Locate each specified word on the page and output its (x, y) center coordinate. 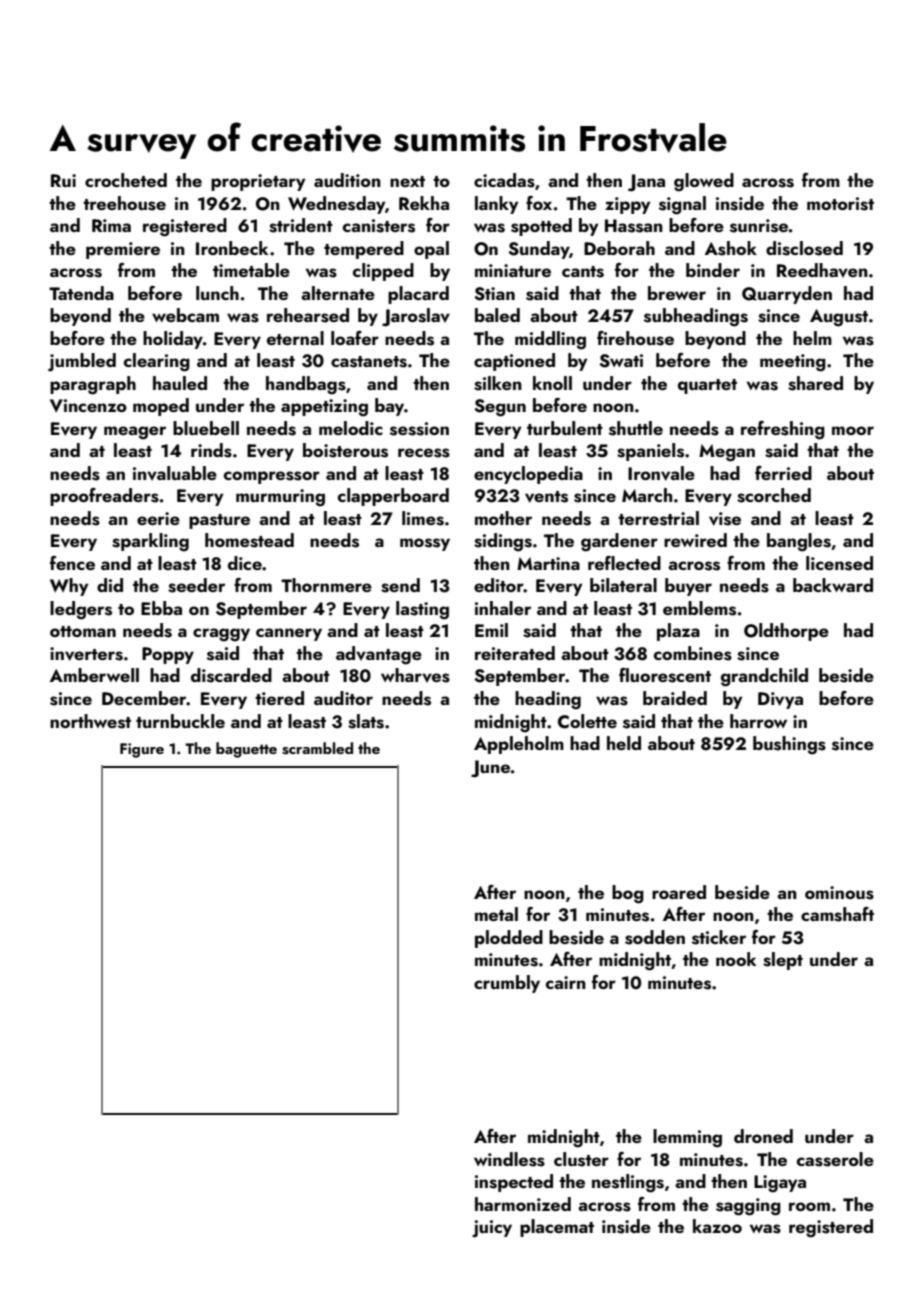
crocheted (126, 180)
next (407, 181)
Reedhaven (822, 270)
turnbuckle (180, 721)
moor (853, 430)
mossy (425, 544)
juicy (492, 1229)
